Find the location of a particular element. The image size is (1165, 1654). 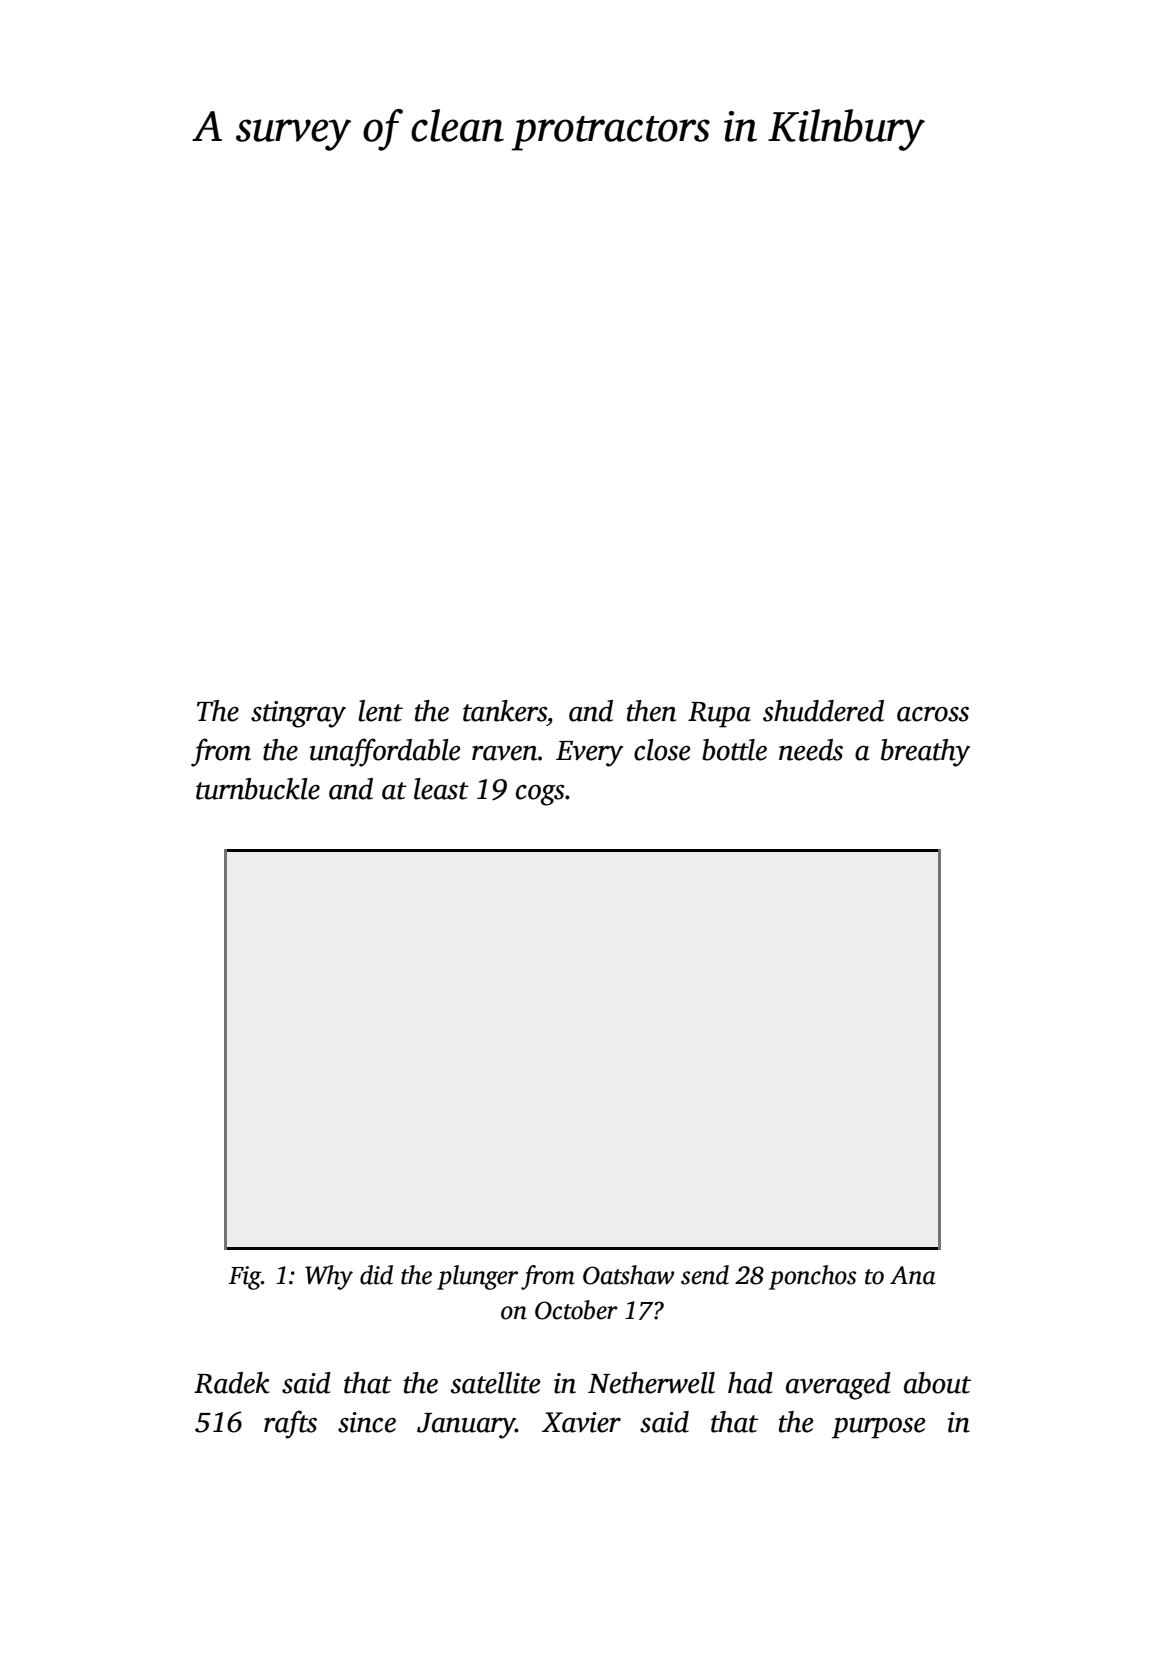

lent is located at coordinates (380, 711).
